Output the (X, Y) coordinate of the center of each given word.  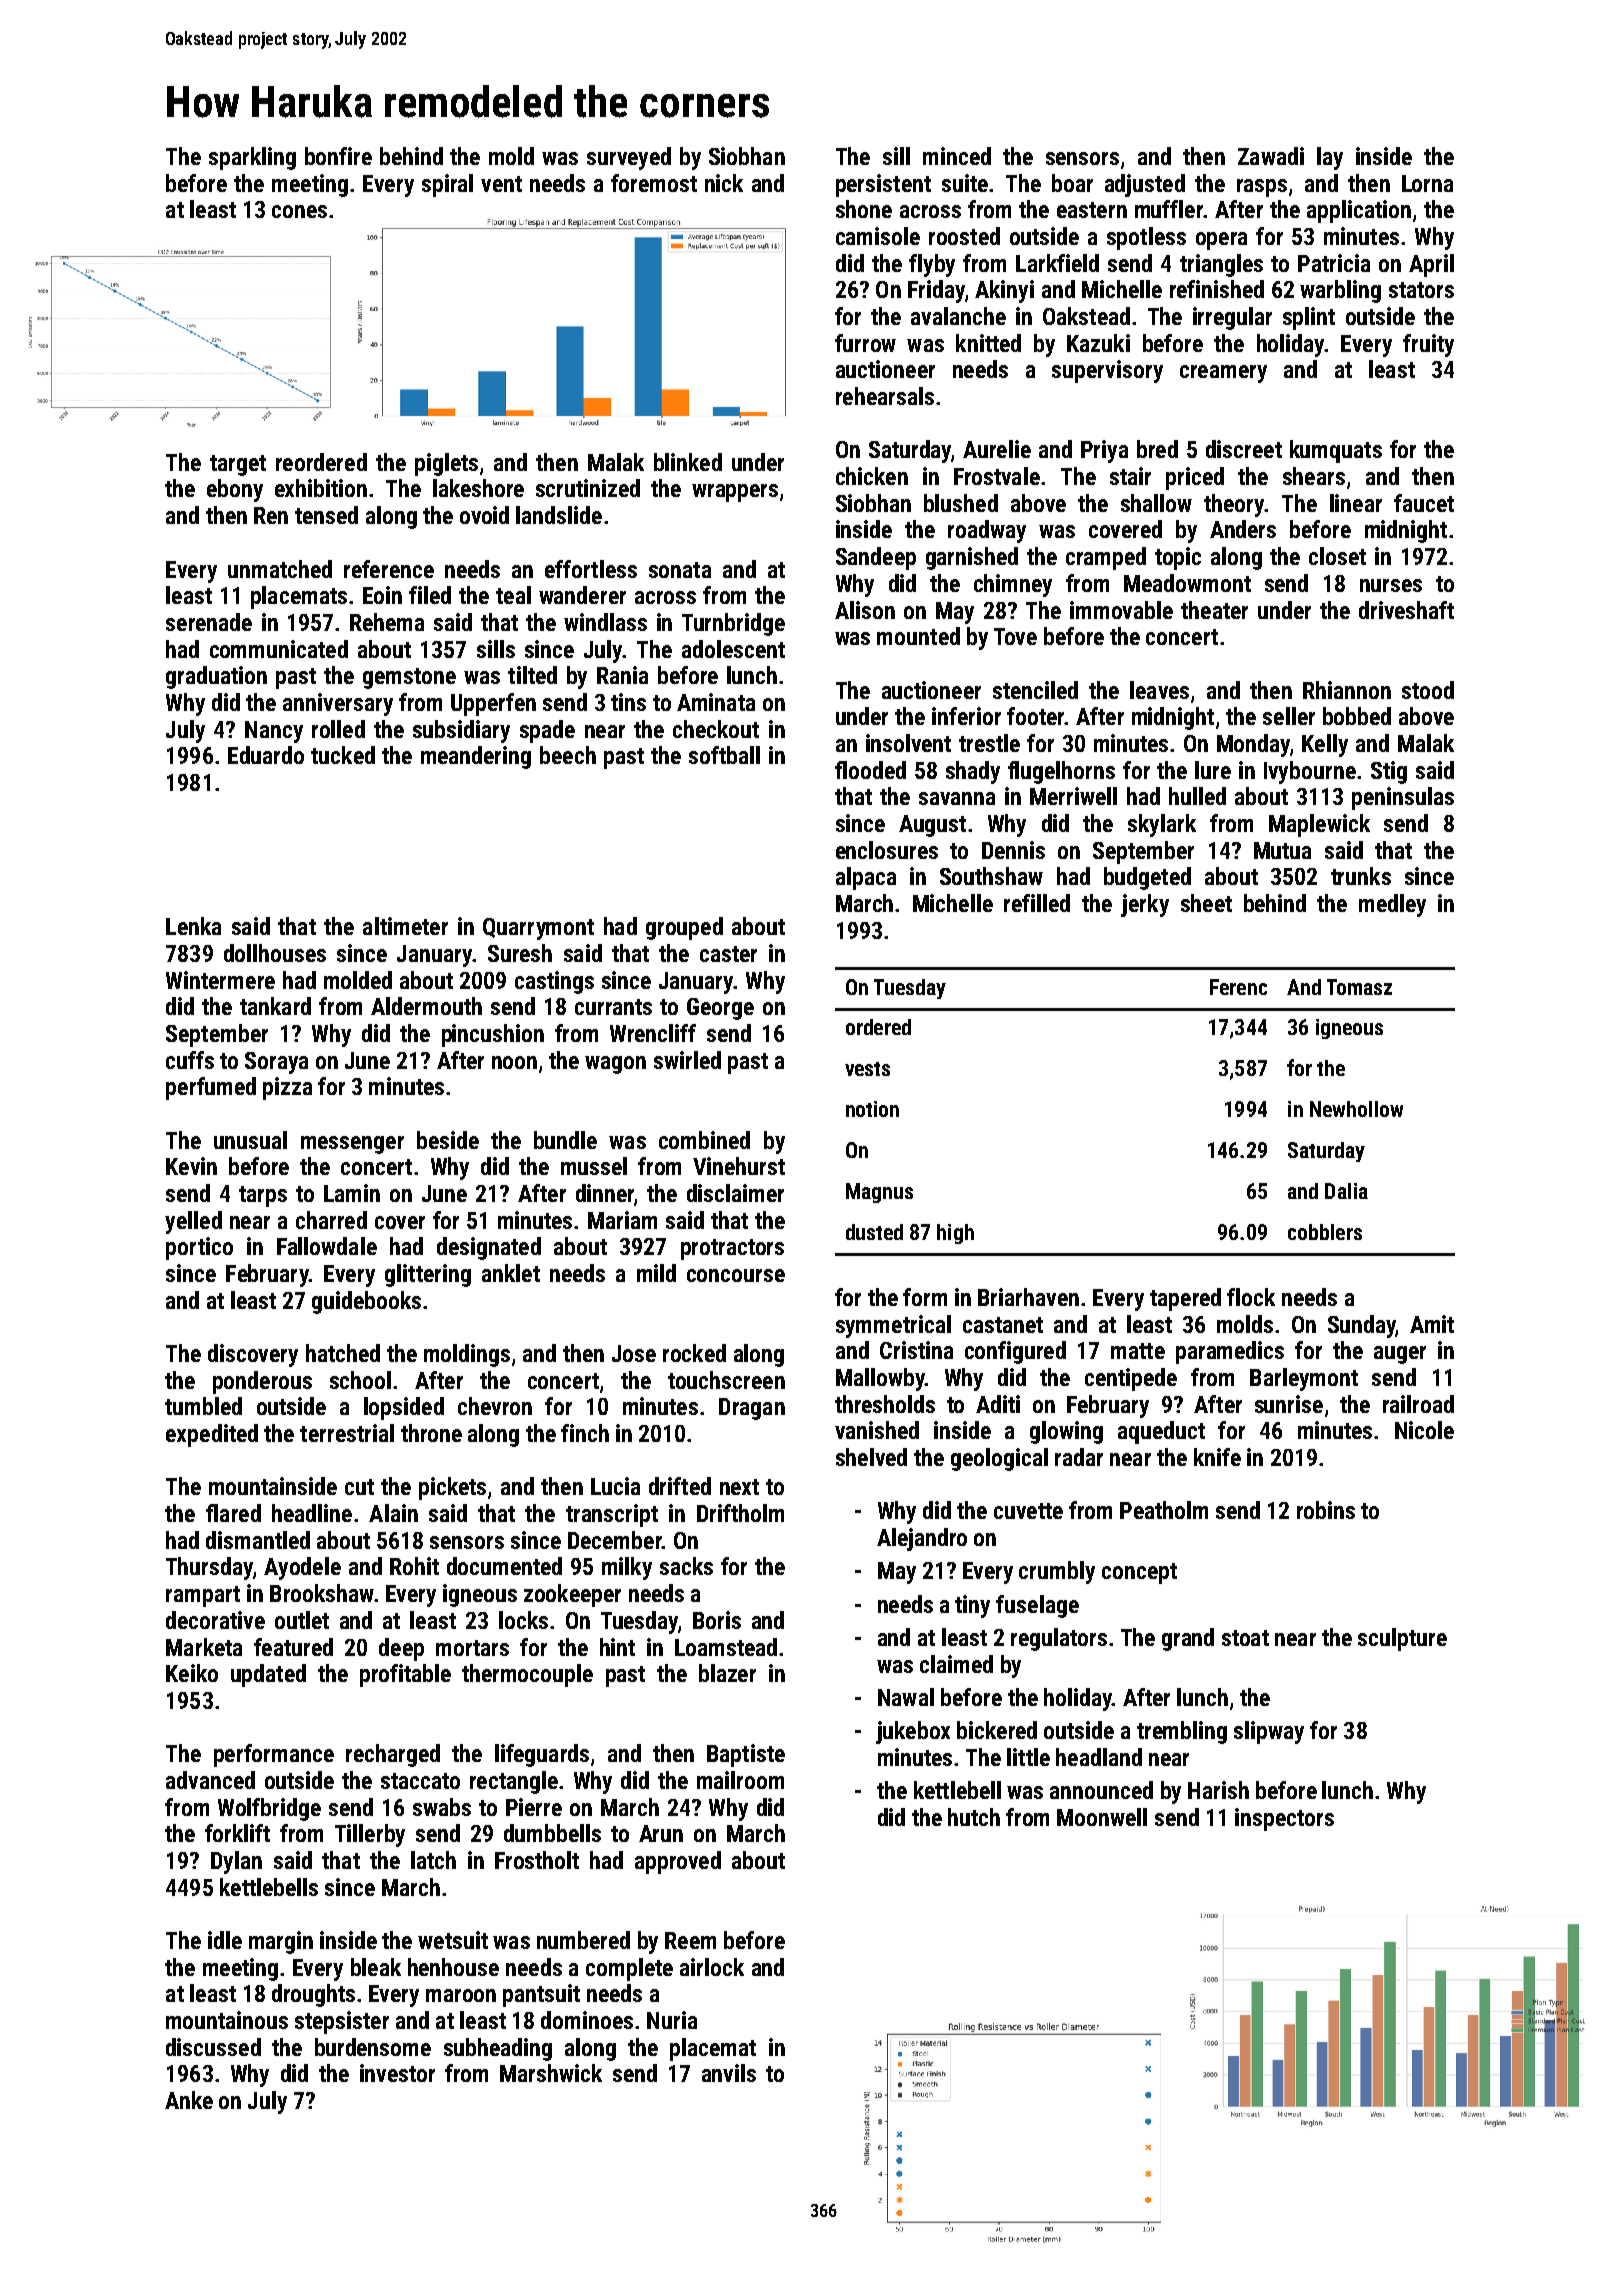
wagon (615, 1065)
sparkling (252, 158)
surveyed (629, 158)
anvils (729, 2073)
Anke (189, 2100)
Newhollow (1356, 1109)
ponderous (262, 1382)
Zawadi (1271, 156)
